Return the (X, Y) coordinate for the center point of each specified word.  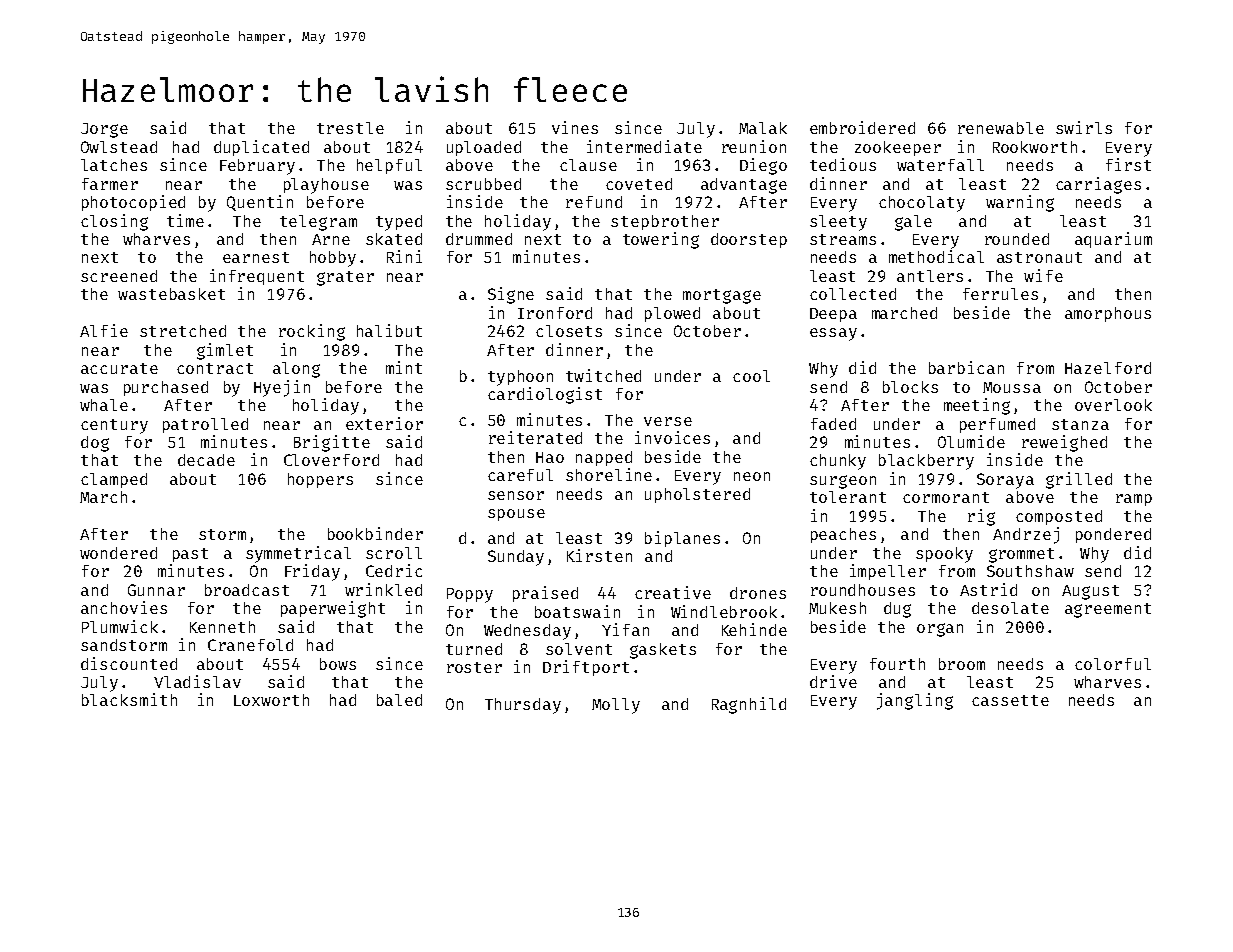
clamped (114, 480)
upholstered (697, 495)
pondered (1113, 535)
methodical (936, 256)
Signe (511, 295)
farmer (110, 184)
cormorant (946, 497)
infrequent (257, 277)
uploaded (484, 148)
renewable (1001, 128)
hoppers (320, 480)
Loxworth (271, 700)
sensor (516, 495)
